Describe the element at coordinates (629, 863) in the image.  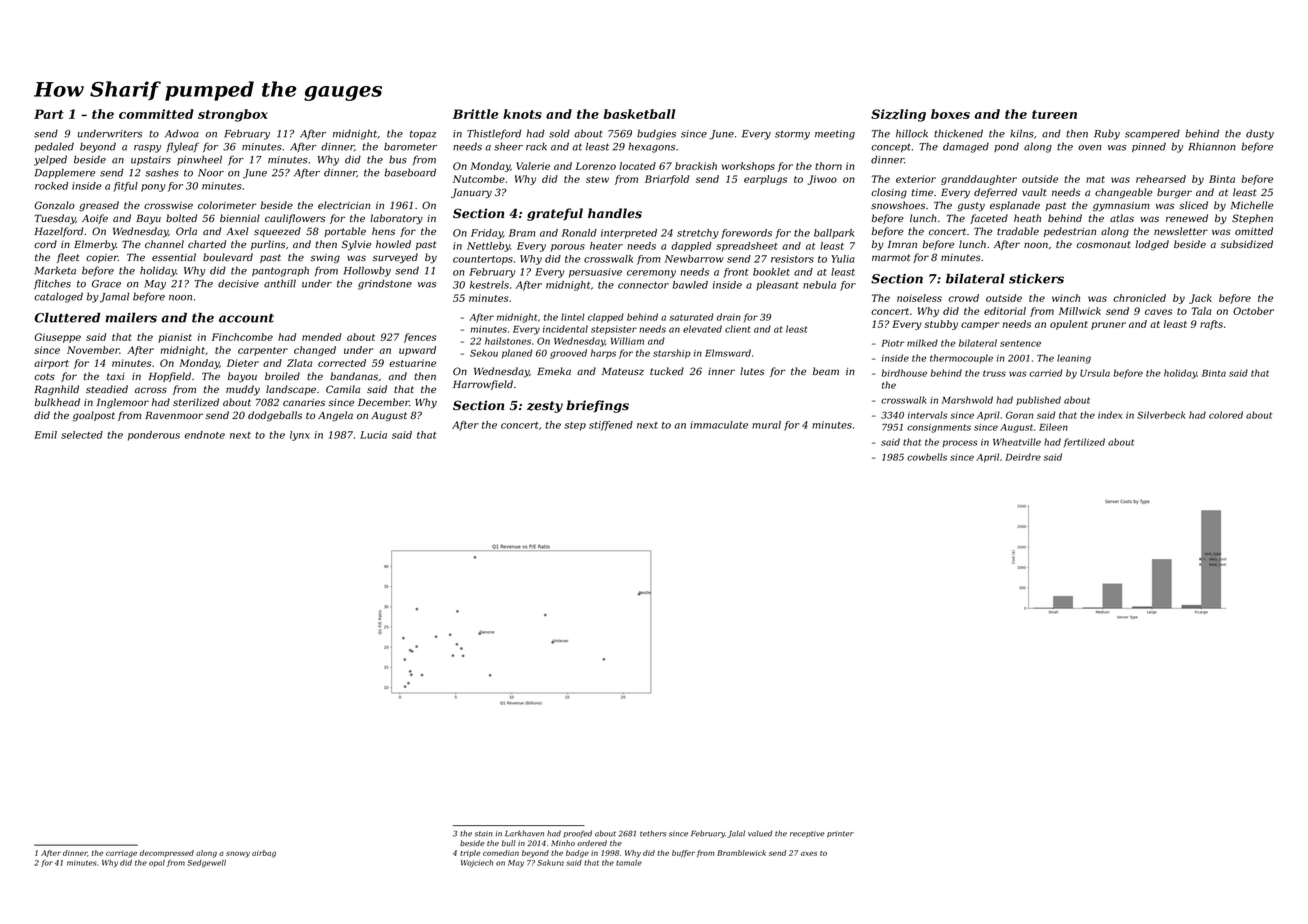
I see `tamale` at that location.
